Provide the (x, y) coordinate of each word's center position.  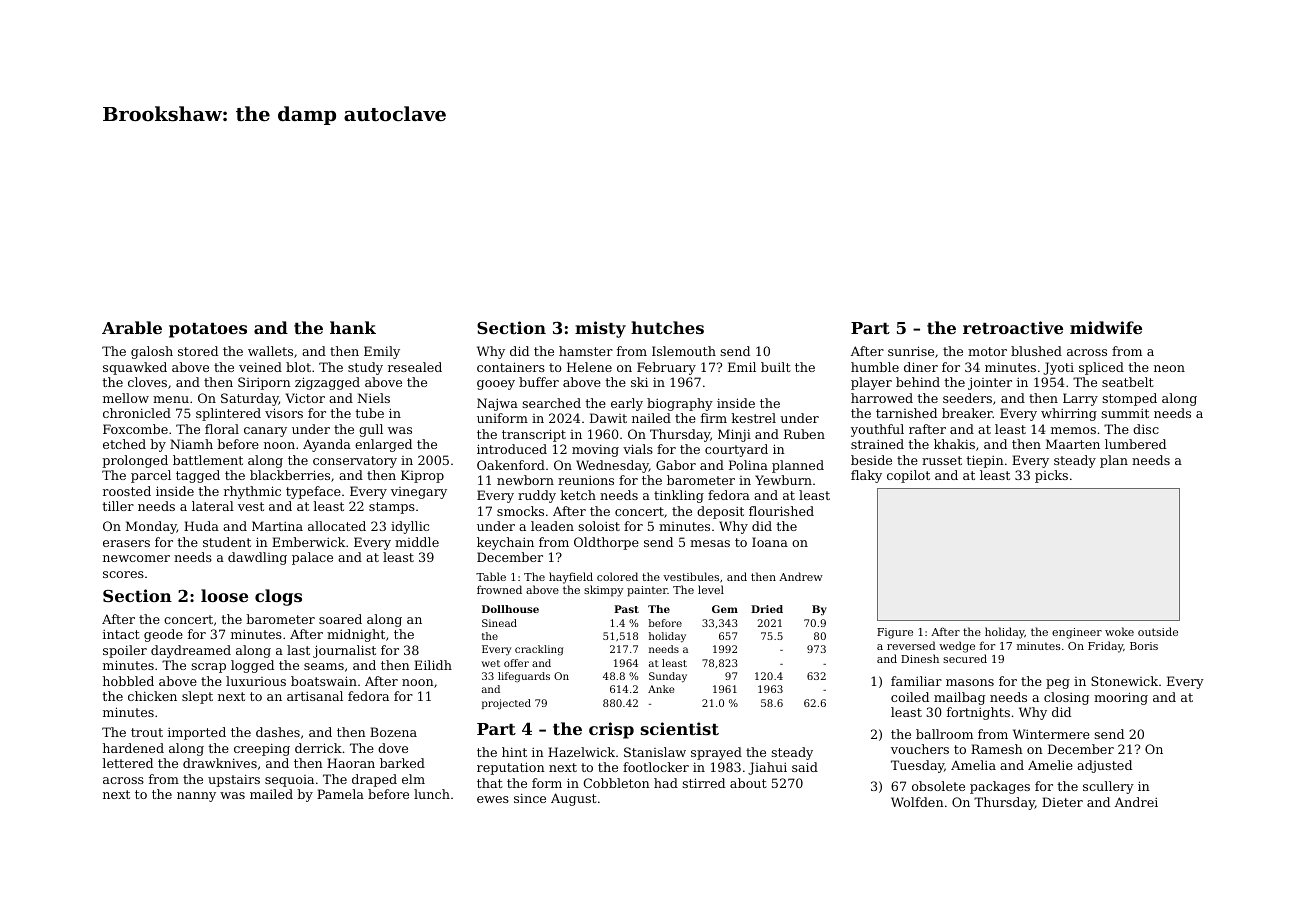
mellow (126, 398)
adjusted (1104, 766)
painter (647, 591)
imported (197, 733)
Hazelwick (581, 752)
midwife (1106, 327)
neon (1169, 368)
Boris (1144, 646)
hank (353, 327)
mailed (271, 794)
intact (121, 634)
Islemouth (684, 351)
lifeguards (524, 677)
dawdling (257, 558)
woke (1119, 631)
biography (680, 404)
